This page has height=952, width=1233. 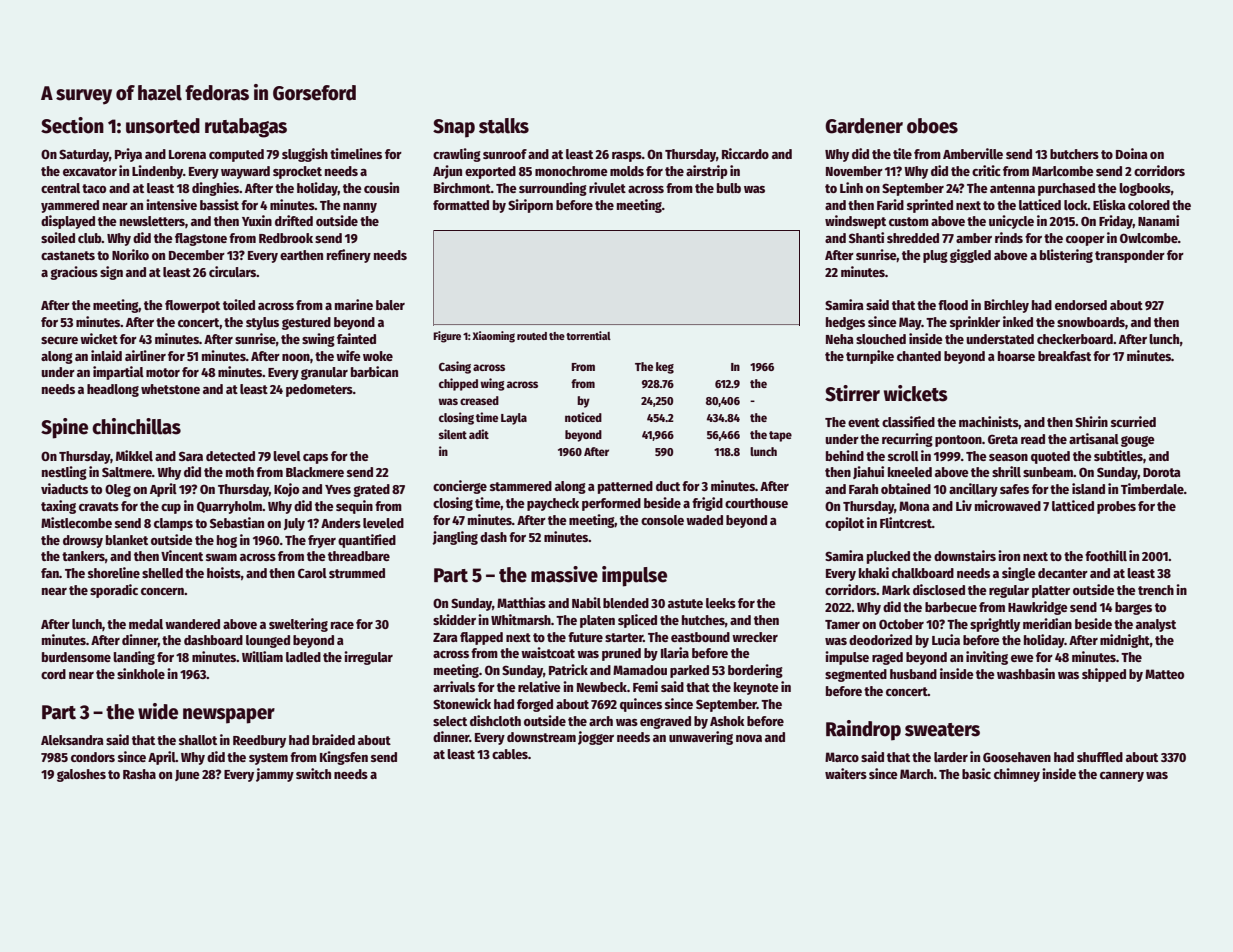 I want to click on Owlcombe, so click(x=1149, y=238).
